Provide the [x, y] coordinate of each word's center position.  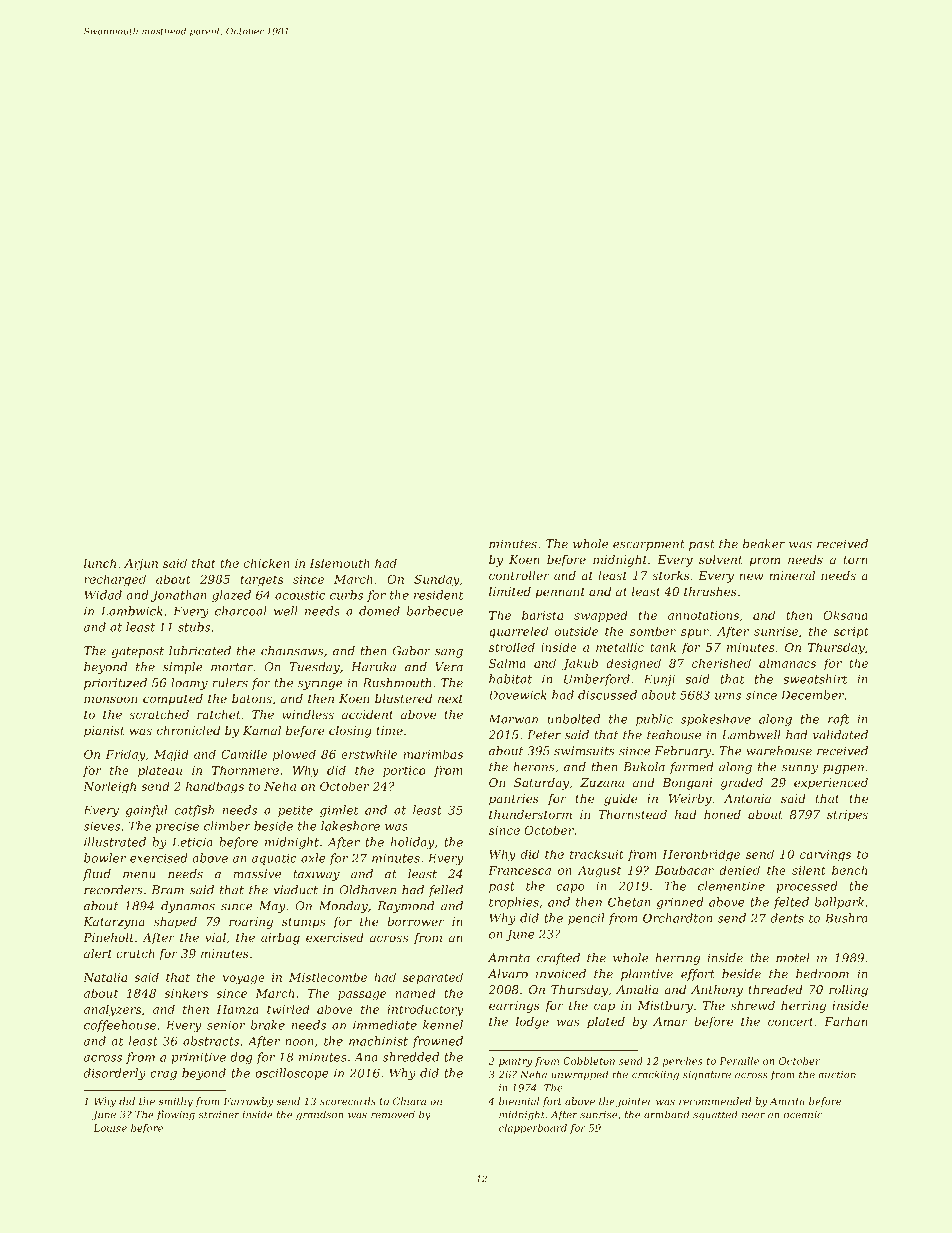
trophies [514, 903]
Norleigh [109, 787]
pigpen [843, 768]
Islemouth [340, 563]
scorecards [348, 1101]
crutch [135, 953]
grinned [680, 903]
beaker [764, 544]
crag [163, 1075]
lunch [100, 563]
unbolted [574, 719]
